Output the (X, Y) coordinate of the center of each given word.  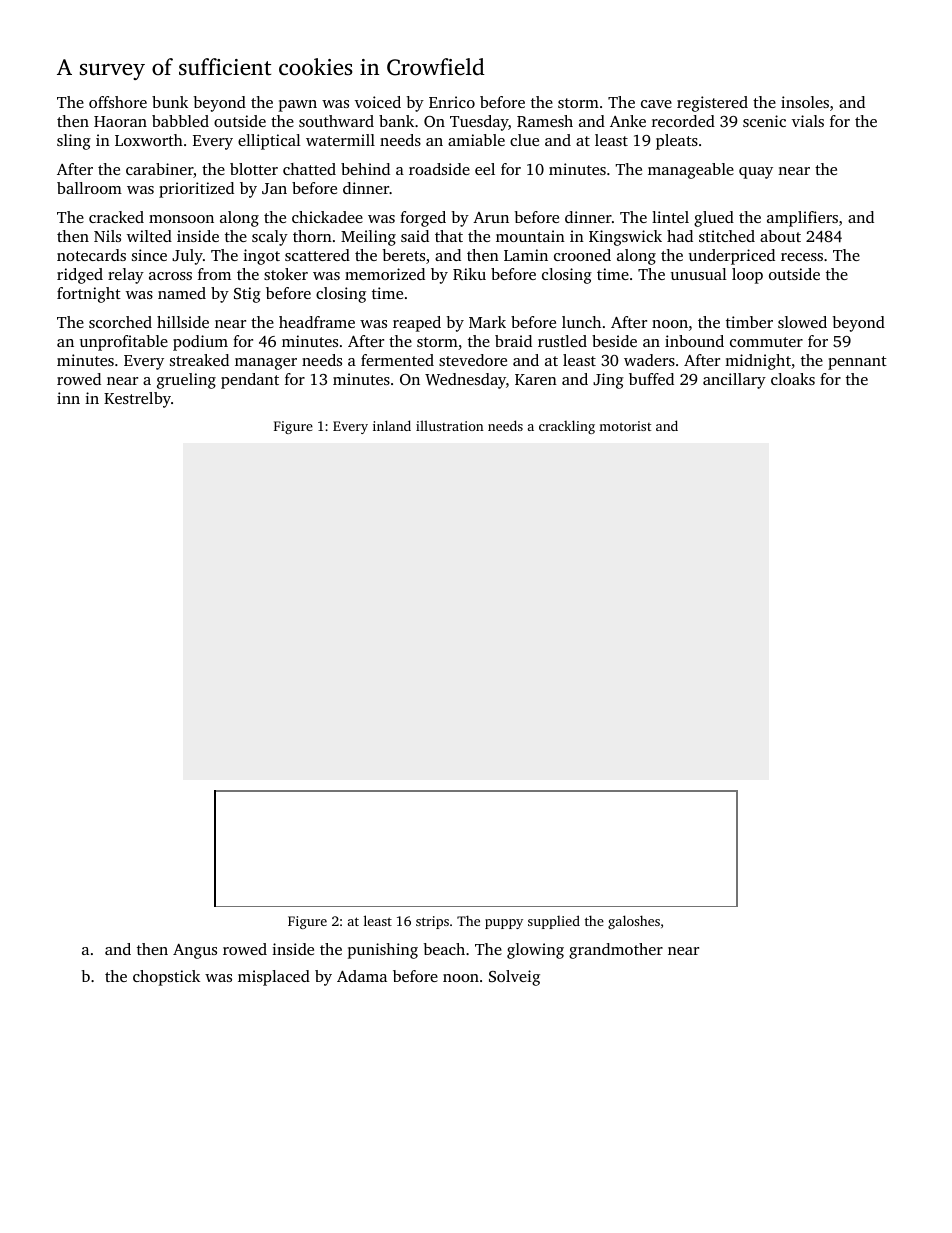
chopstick (166, 978)
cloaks (793, 379)
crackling (567, 427)
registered (712, 104)
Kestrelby (137, 400)
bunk (170, 102)
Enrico (452, 102)
